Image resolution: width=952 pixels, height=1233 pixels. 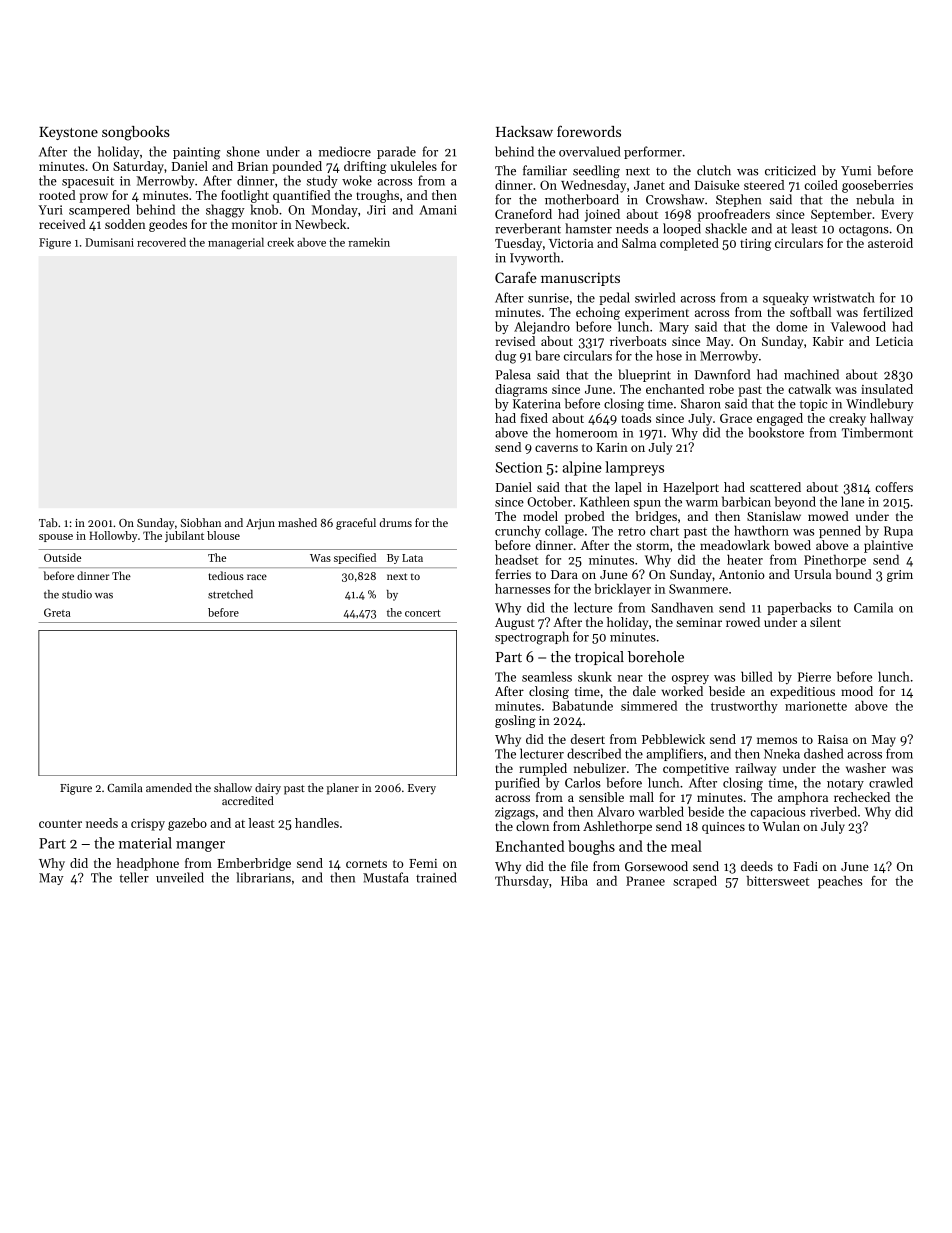 What do you see at coordinates (423, 613) in the screenshot?
I see `concert` at bounding box center [423, 613].
